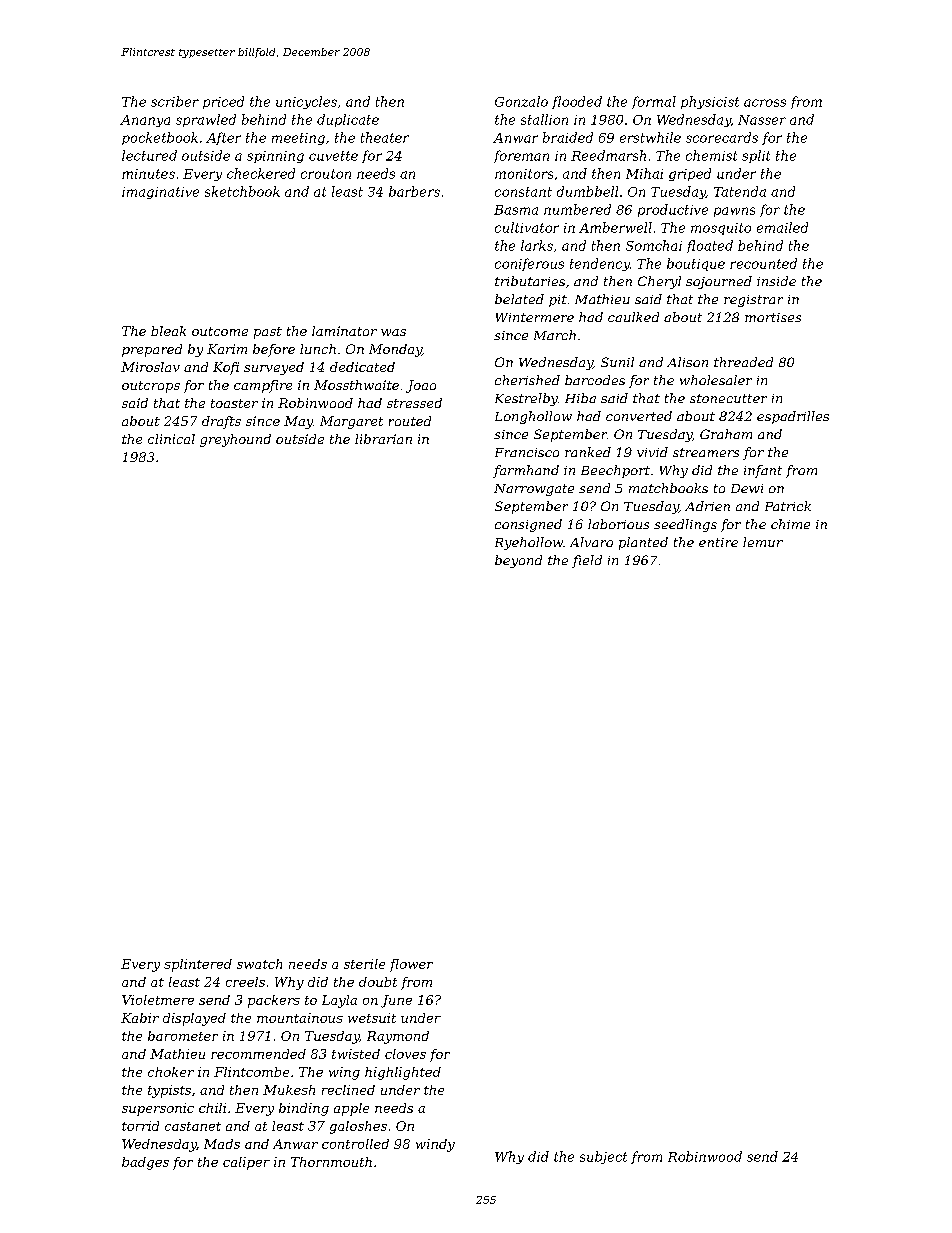  I want to click on flower, so click(411, 965).
